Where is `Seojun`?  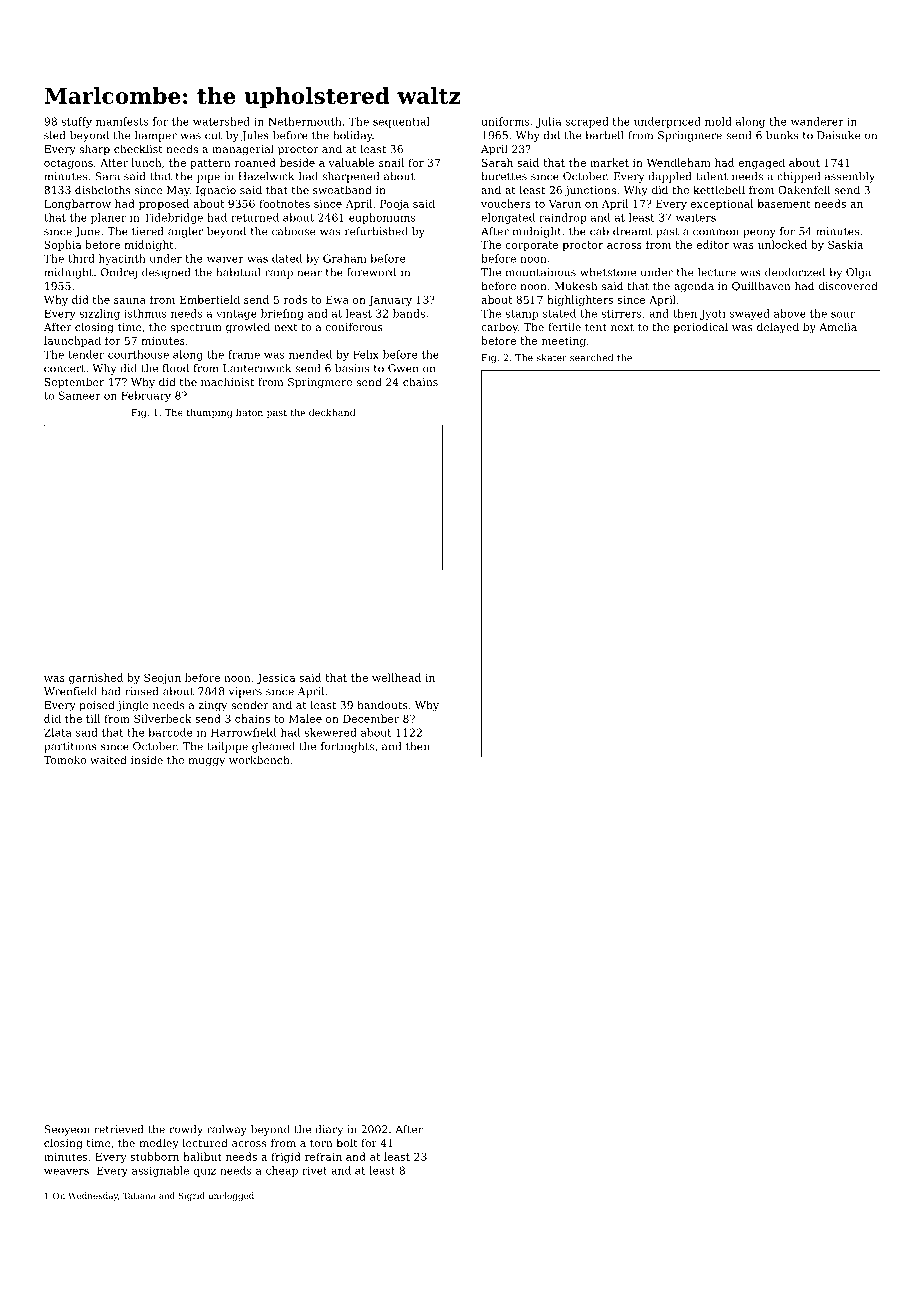
Seojun is located at coordinates (162, 678).
